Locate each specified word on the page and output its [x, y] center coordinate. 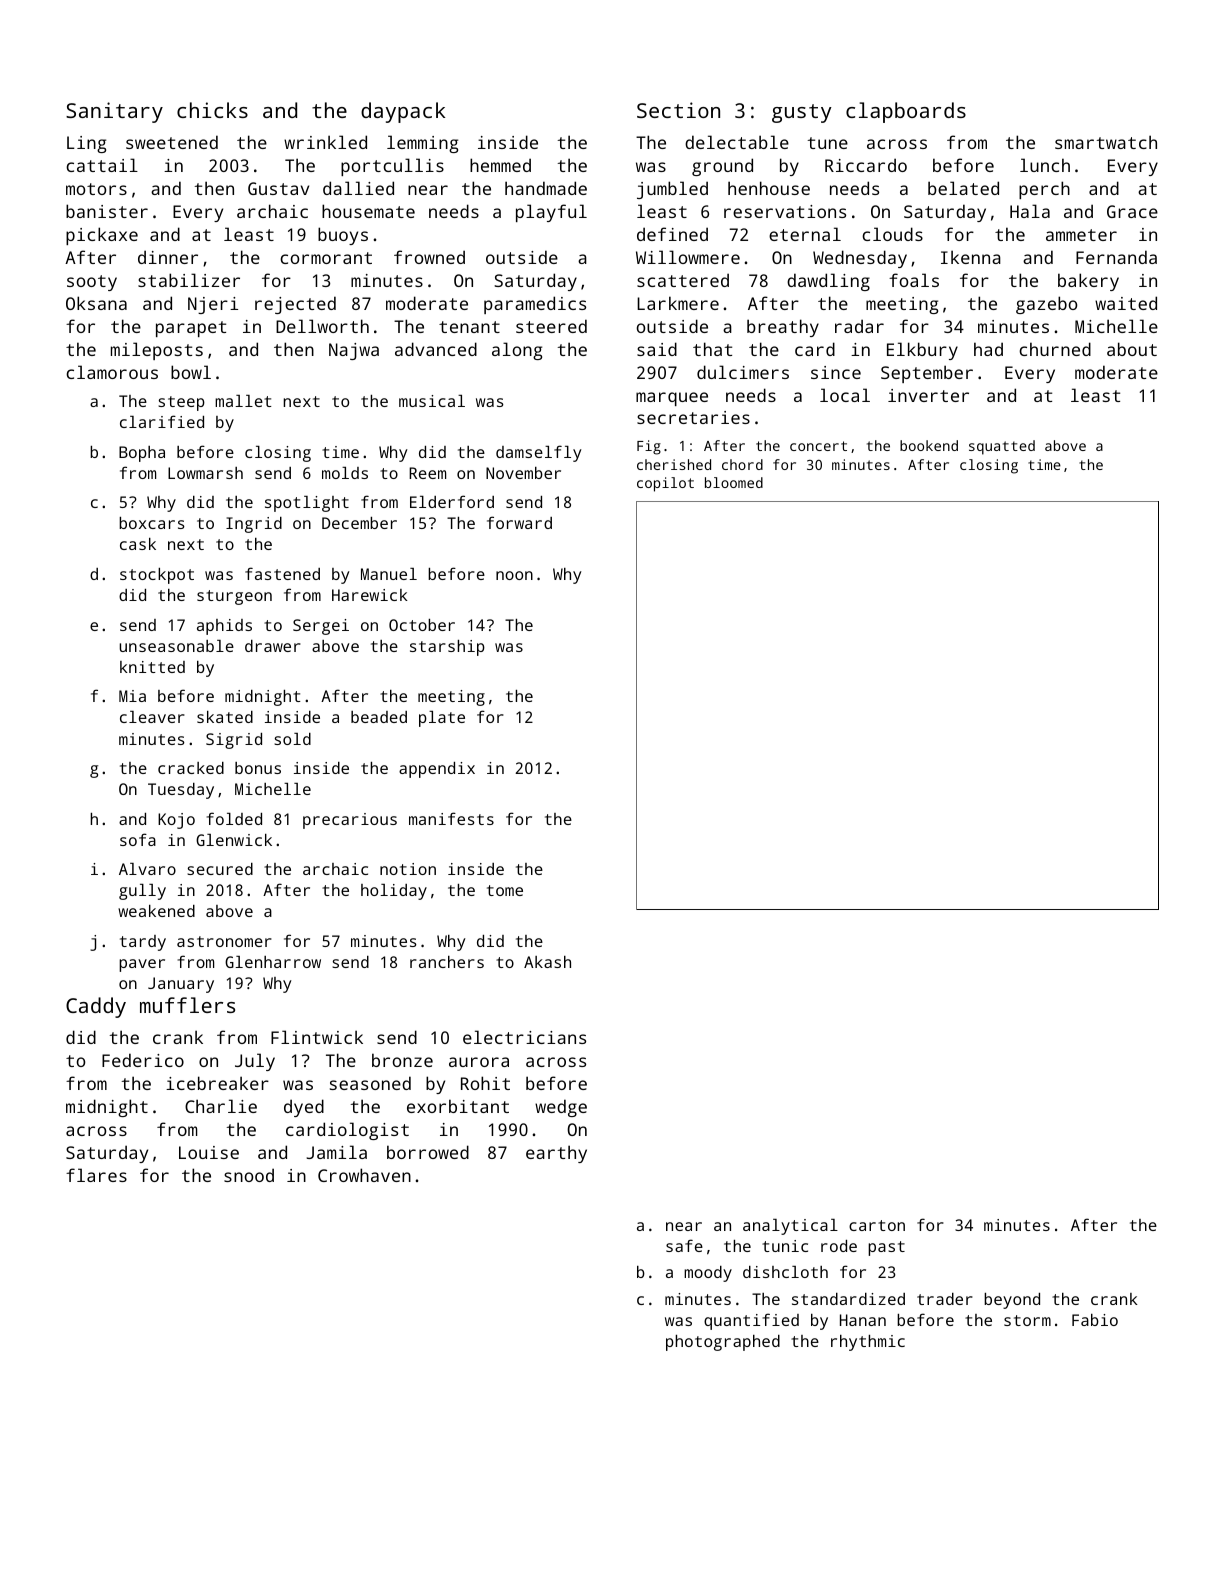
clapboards [906, 112]
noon [514, 575]
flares [96, 1175]
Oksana [96, 303]
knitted [152, 667]
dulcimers [743, 372]
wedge [561, 1108]
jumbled [672, 190]
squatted [1002, 447]
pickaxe [102, 236]
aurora [479, 1062]
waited [1126, 303]
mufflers [187, 1005]
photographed [723, 1343]
